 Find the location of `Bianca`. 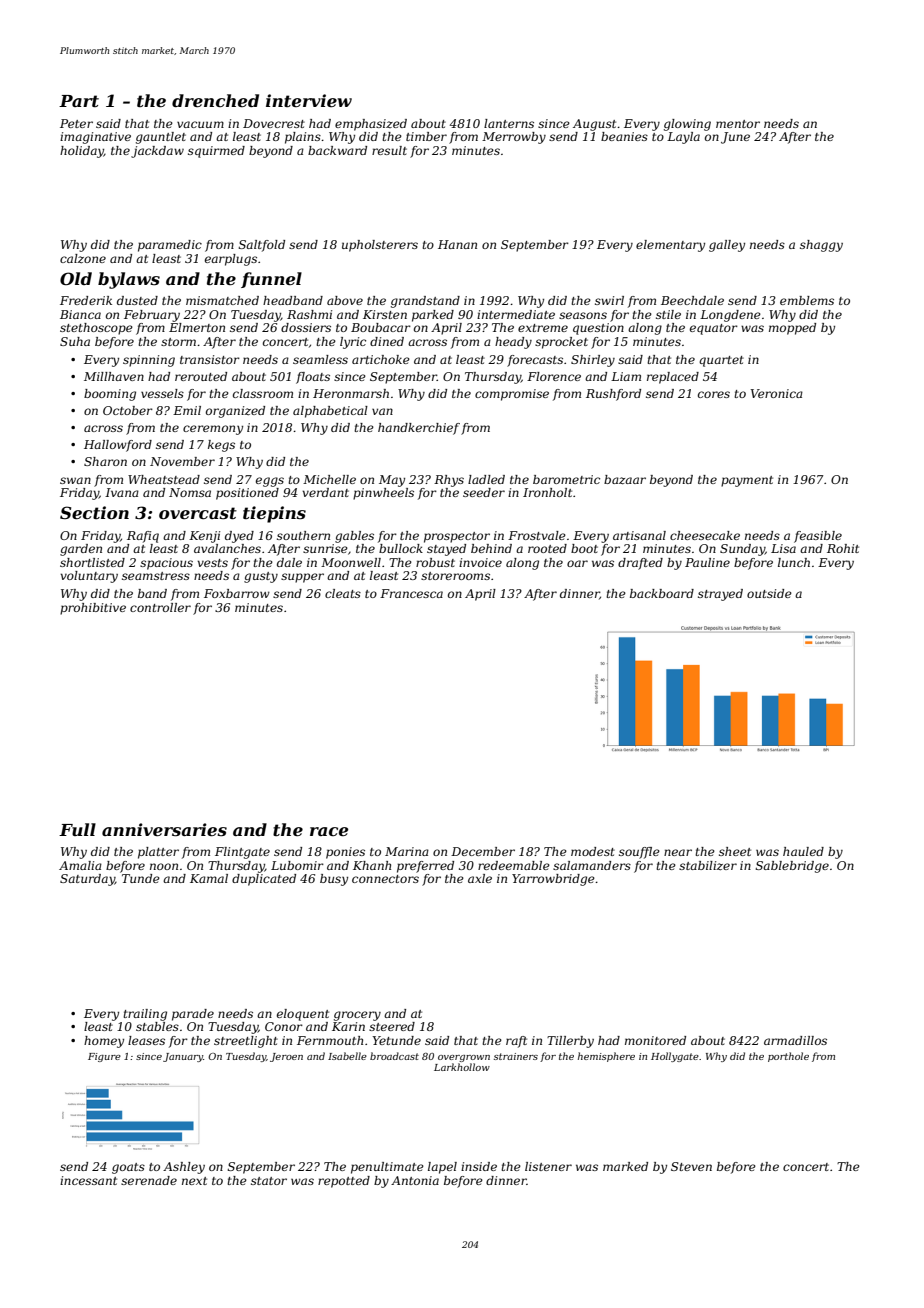

Bianca is located at coordinates (80, 314).
